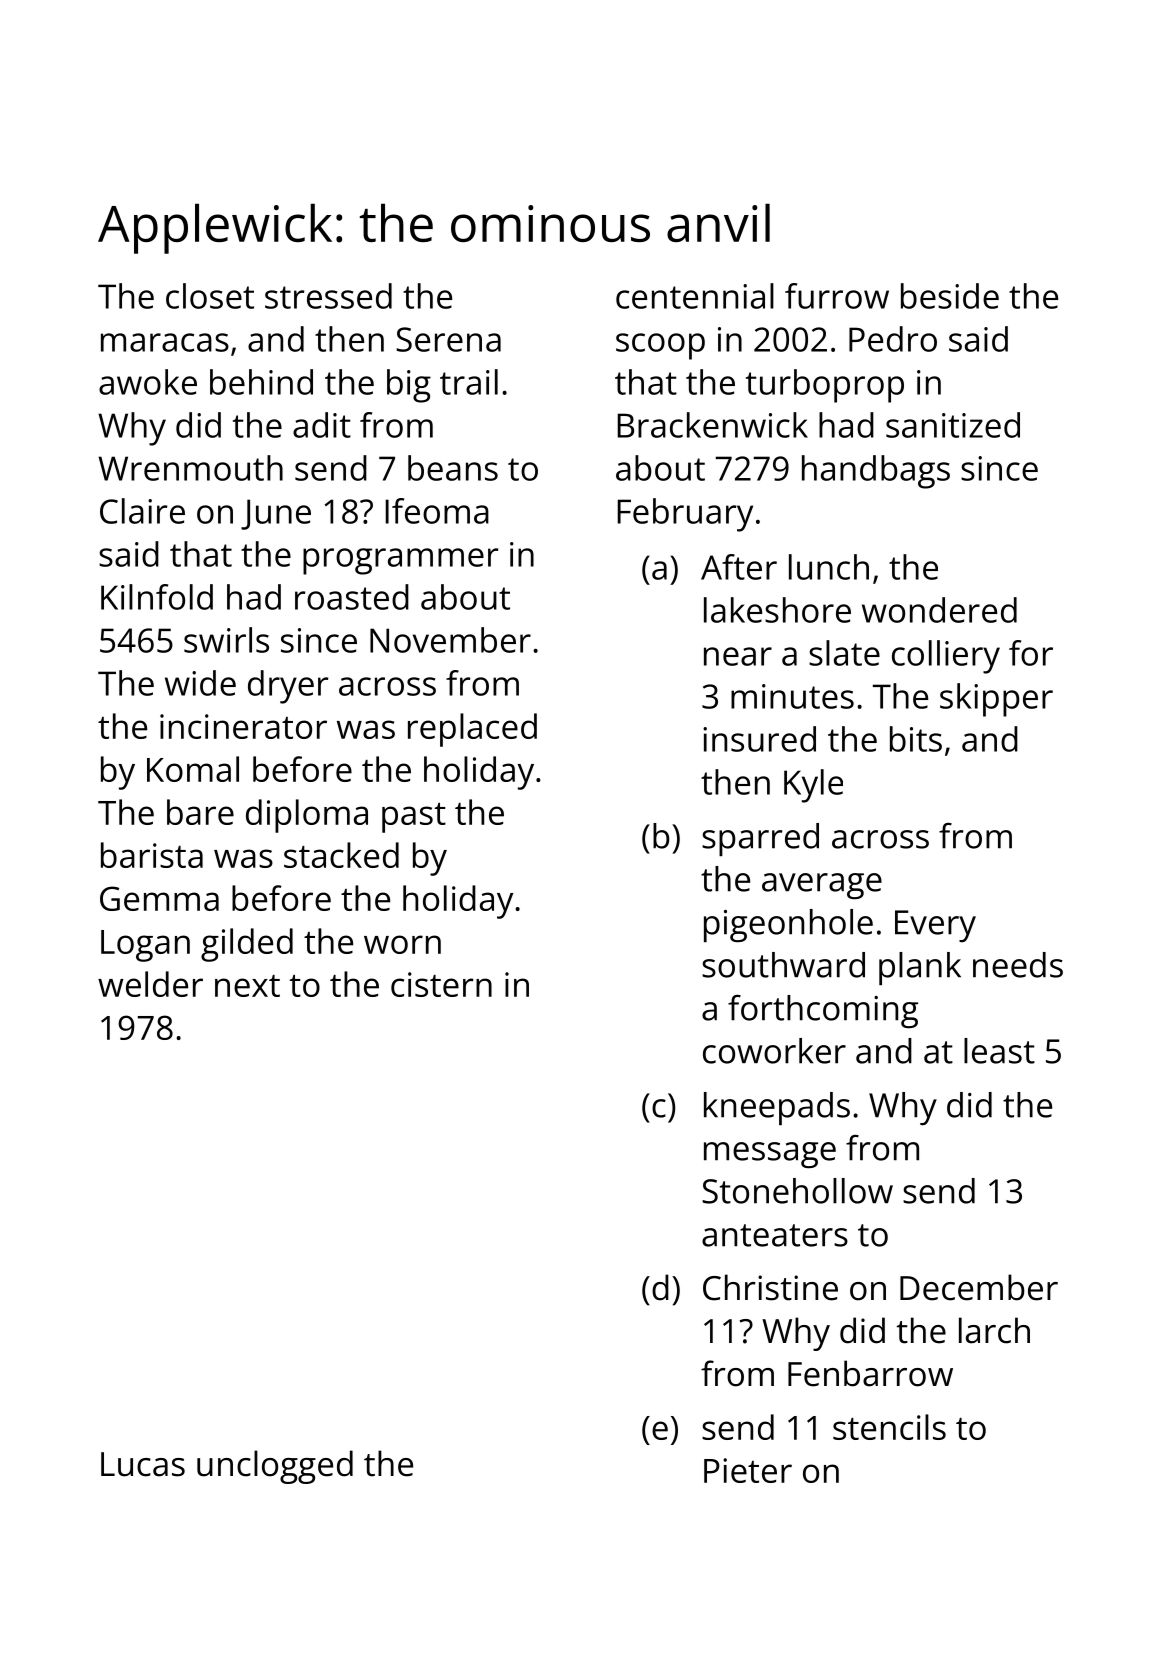 This screenshot has height=1654, width=1165. What do you see at coordinates (472, 730) in the screenshot?
I see `replaced` at bounding box center [472, 730].
